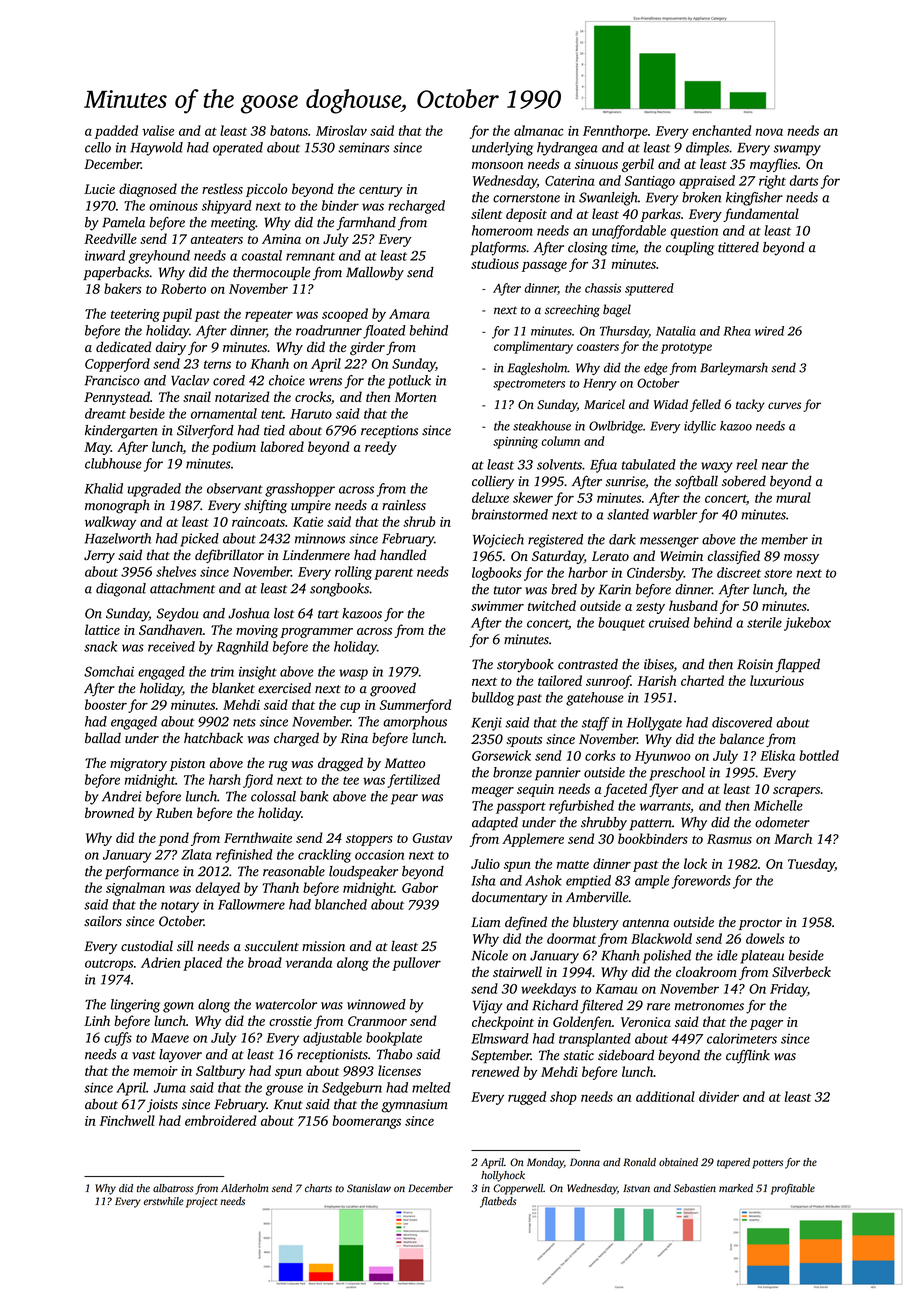 This screenshot has height=1308, width=924. Describe the element at coordinates (103, 921) in the screenshot. I see `sailors` at that location.
